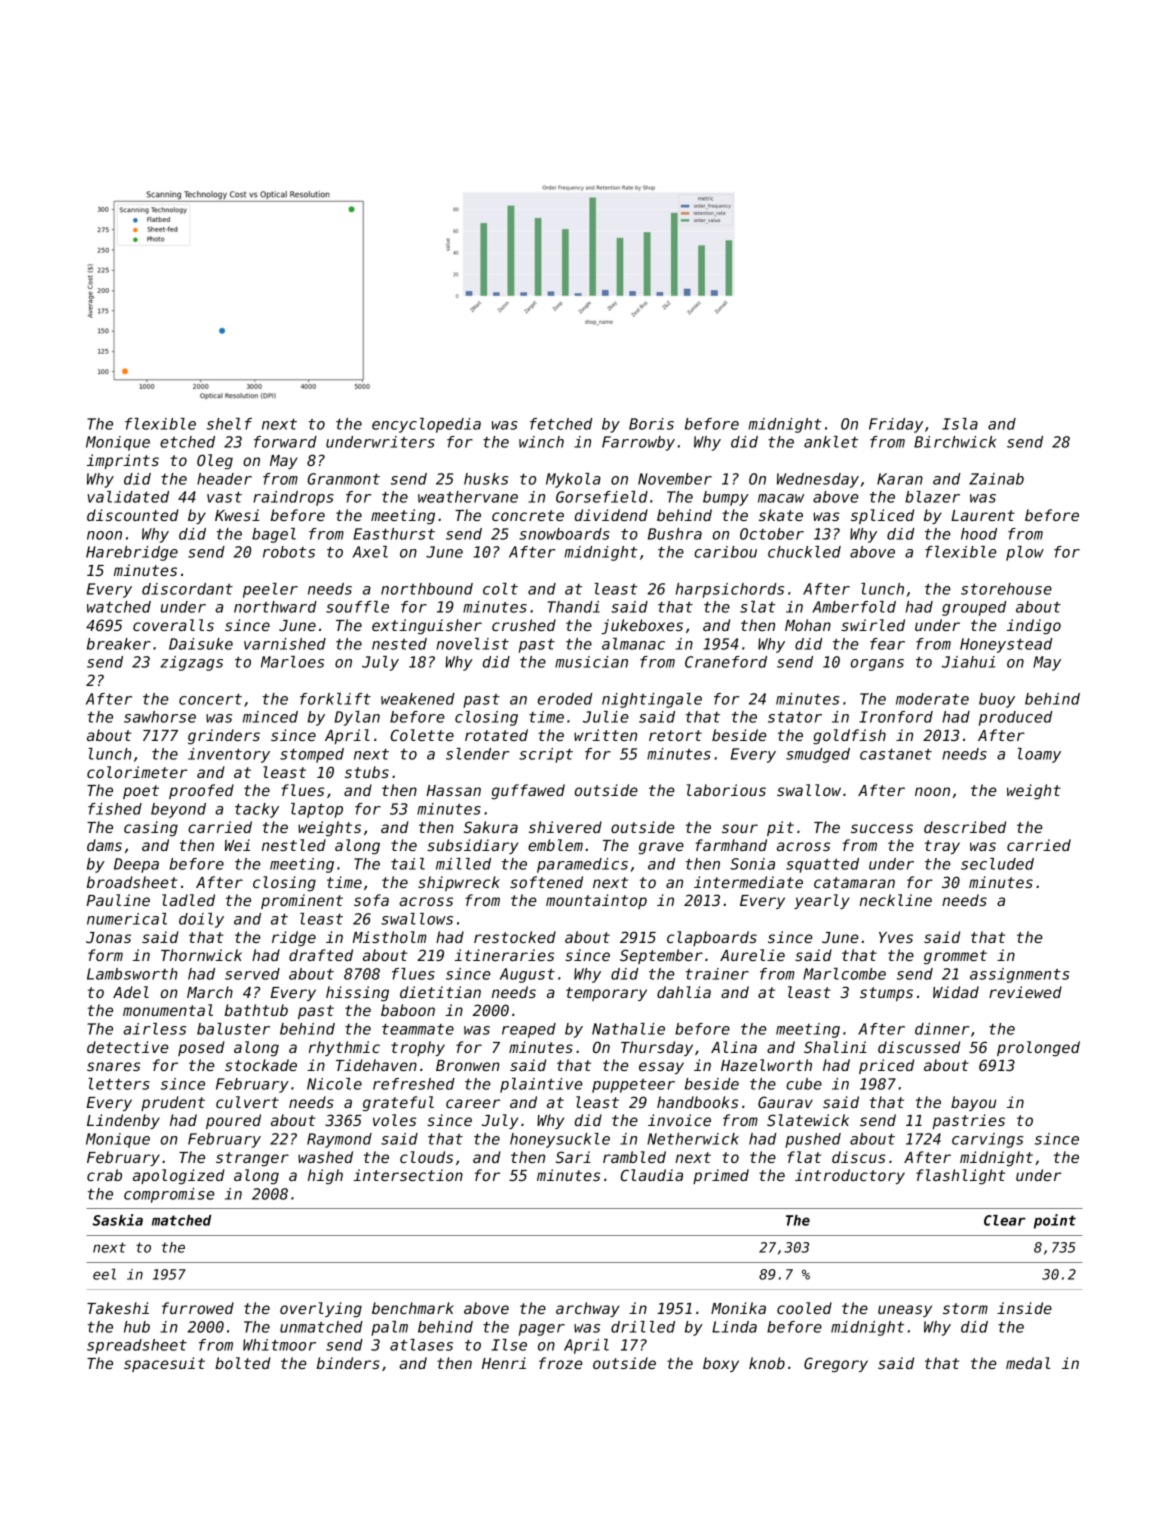 This screenshot has width=1169, height=1513. I want to click on spacesuit, so click(164, 1364).
